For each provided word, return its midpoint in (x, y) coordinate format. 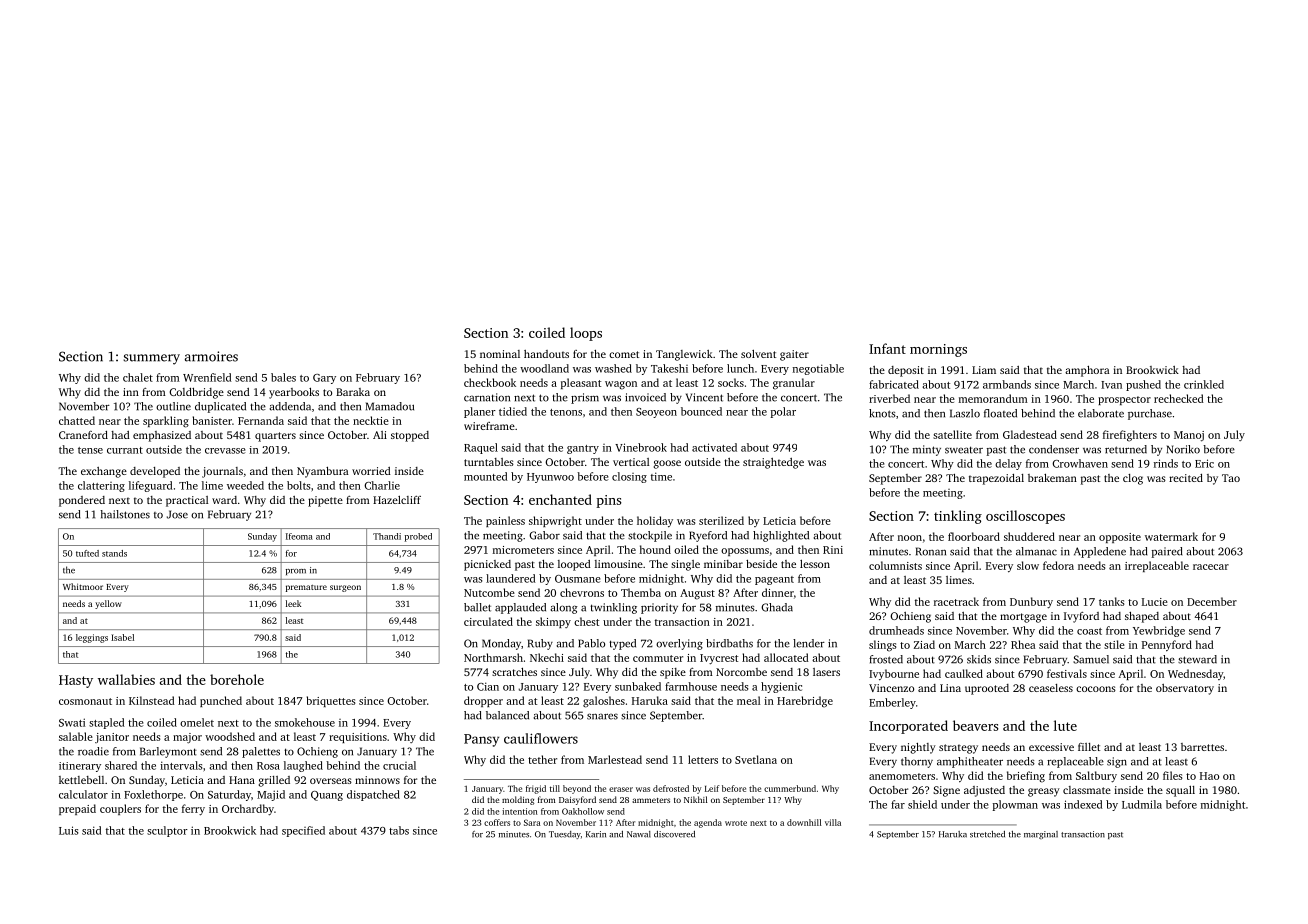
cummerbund (790, 788)
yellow (108, 604)
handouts (546, 354)
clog (1133, 479)
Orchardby (248, 810)
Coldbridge (196, 393)
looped (574, 565)
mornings (938, 350)
